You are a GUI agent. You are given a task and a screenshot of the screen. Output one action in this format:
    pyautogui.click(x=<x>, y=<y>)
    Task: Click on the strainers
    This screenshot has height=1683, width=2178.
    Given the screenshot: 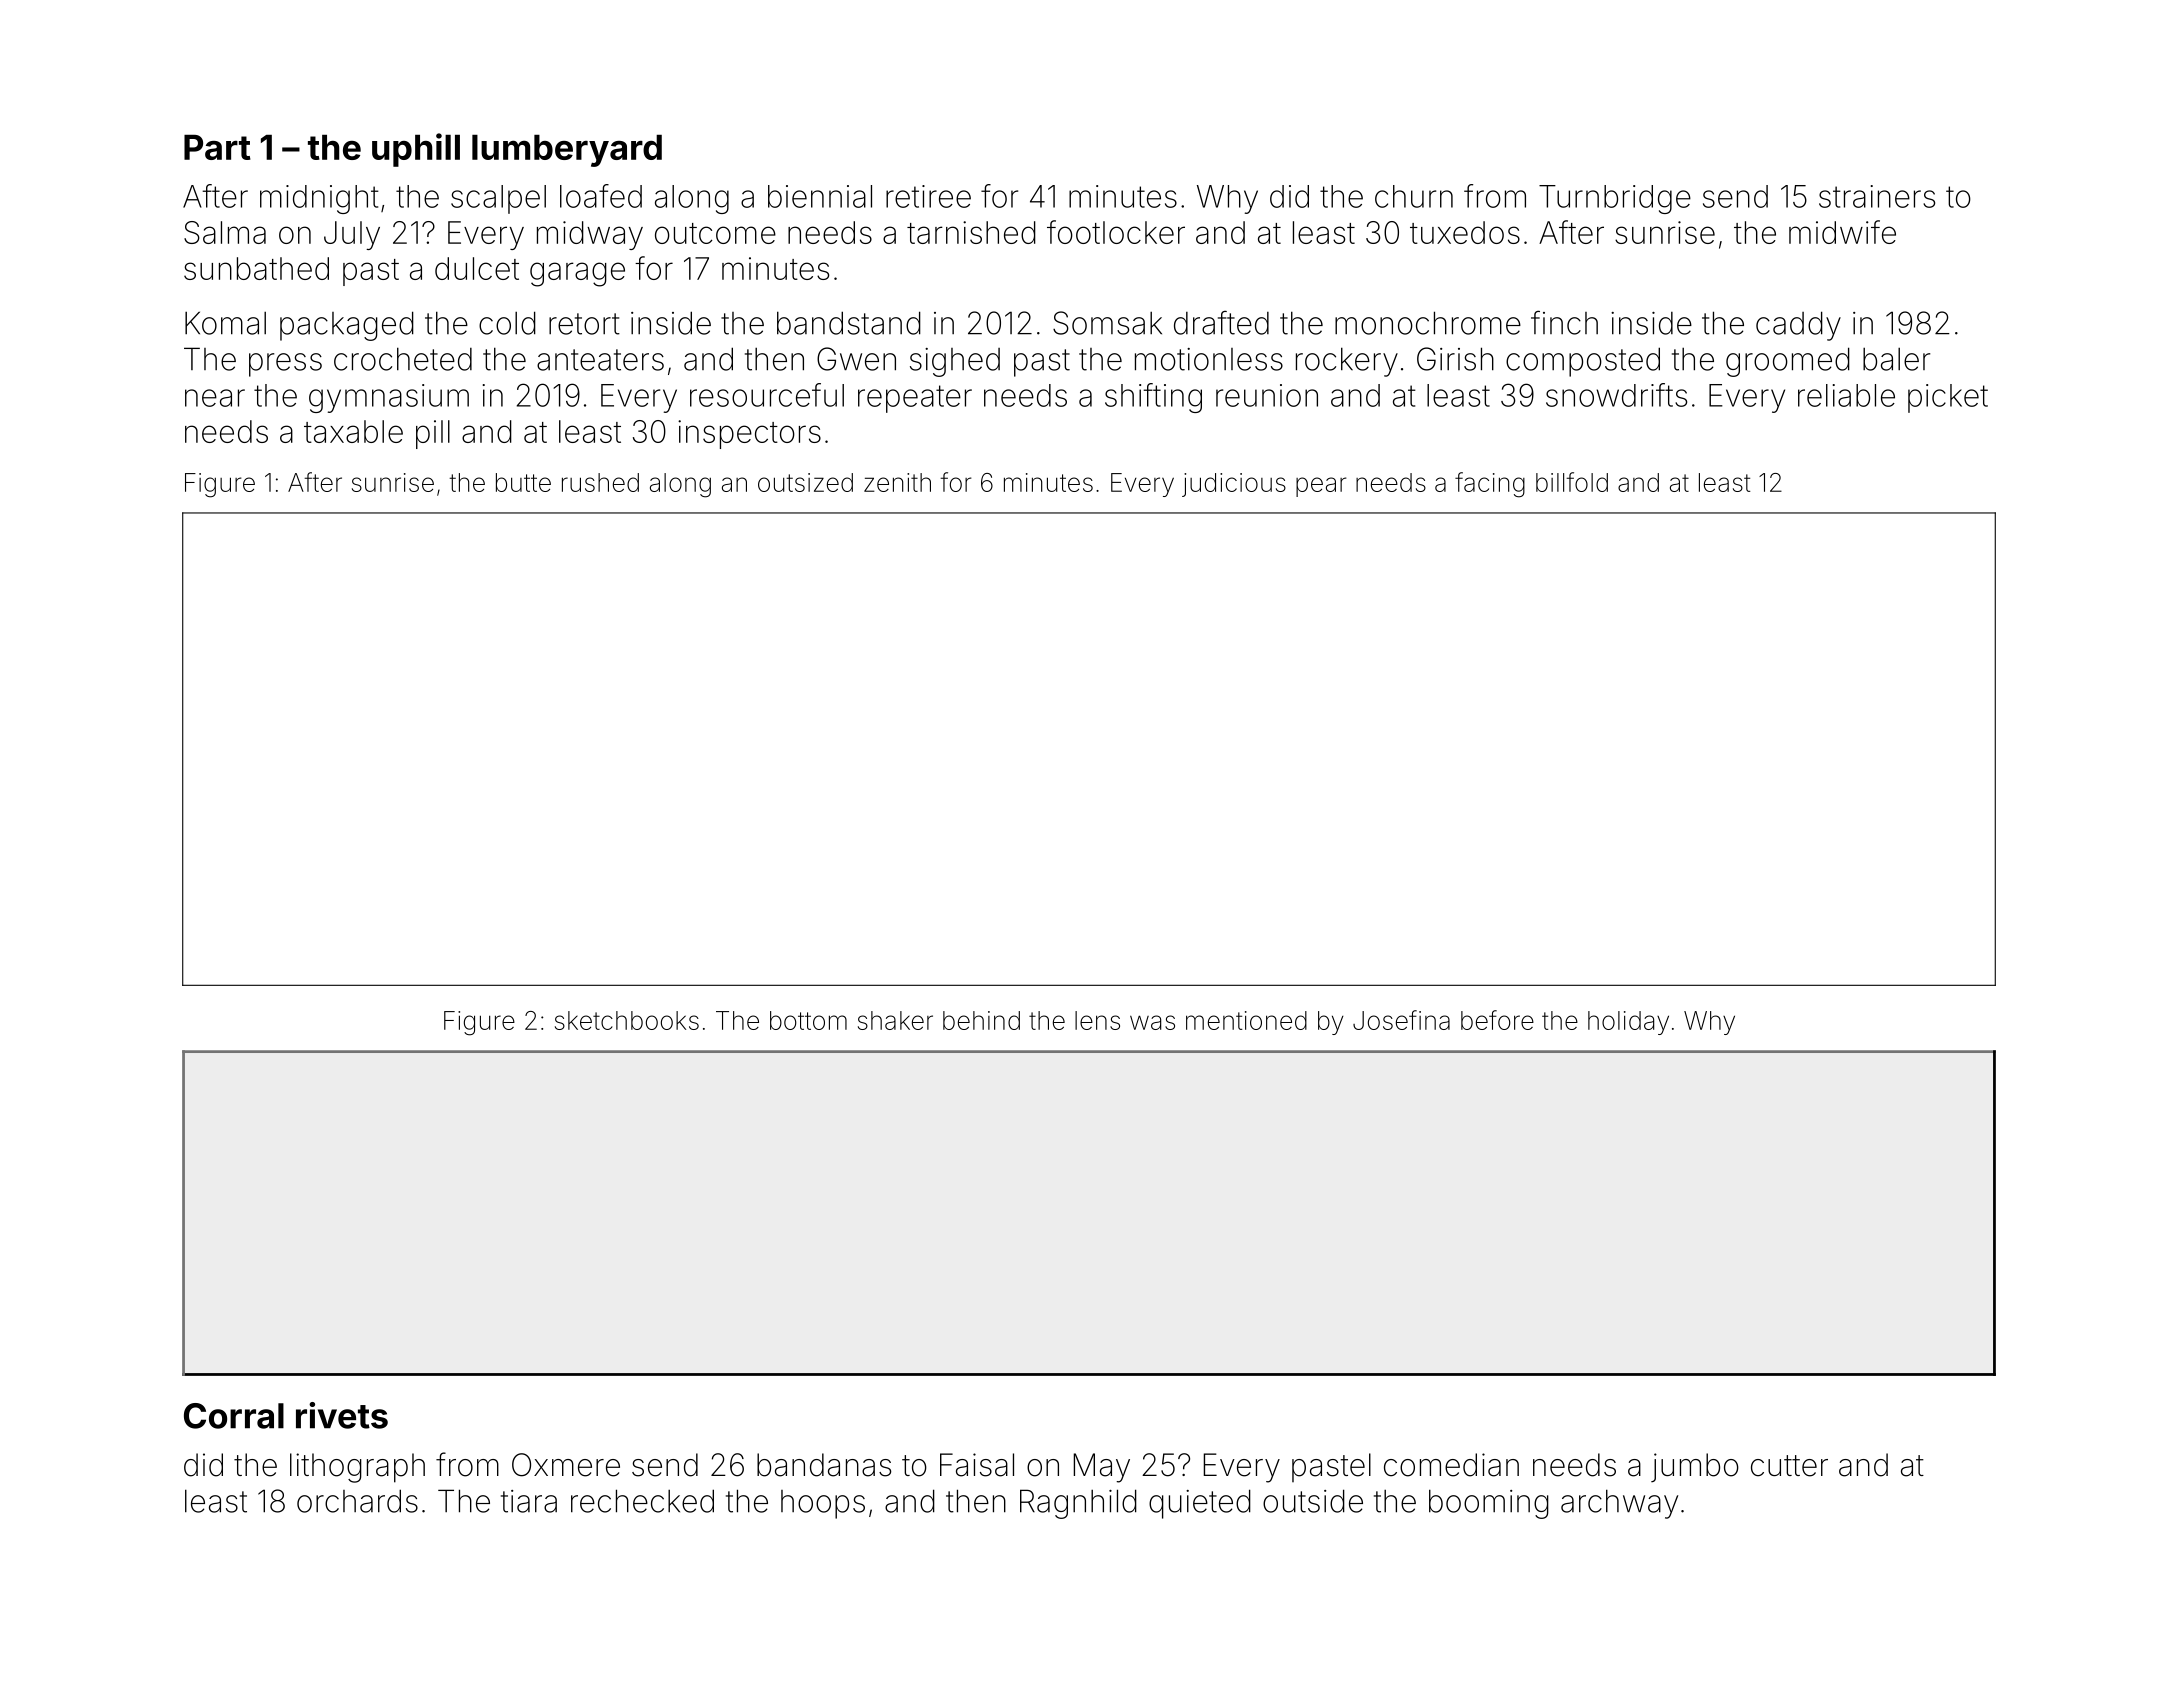 What is the action you would take?
    pyautogui.click(x=1877, y=196)
